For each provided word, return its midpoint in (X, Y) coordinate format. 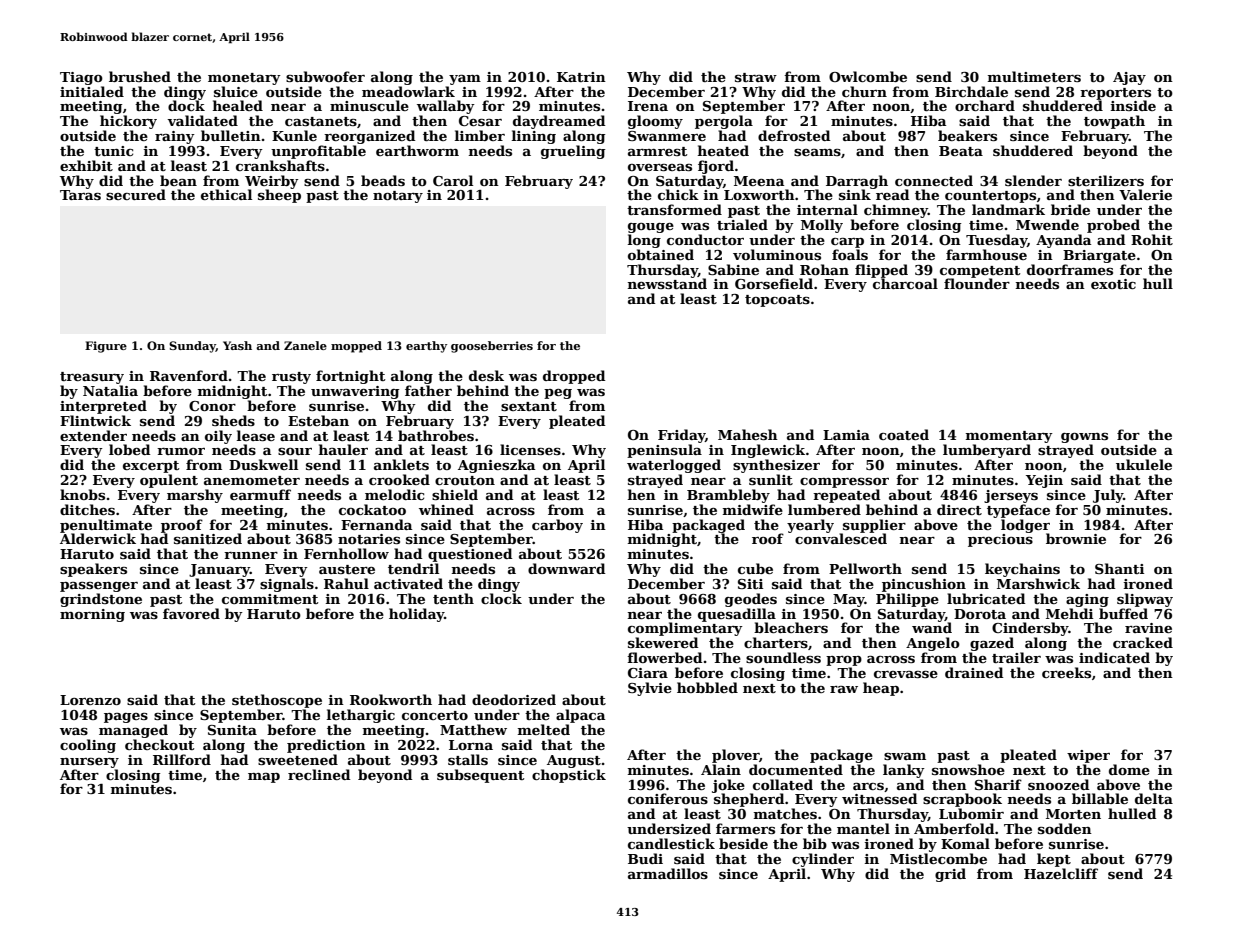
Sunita (232, 730)
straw (756, 77)
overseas (660, 167)
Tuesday (996, 241)
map (264, 778)
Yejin (1044, 481)
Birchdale (971, 91)
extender (93, 435)
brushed (140, 76)
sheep (279, 196)
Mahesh (748, 434)
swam (905, 756)
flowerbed (664, 657)
